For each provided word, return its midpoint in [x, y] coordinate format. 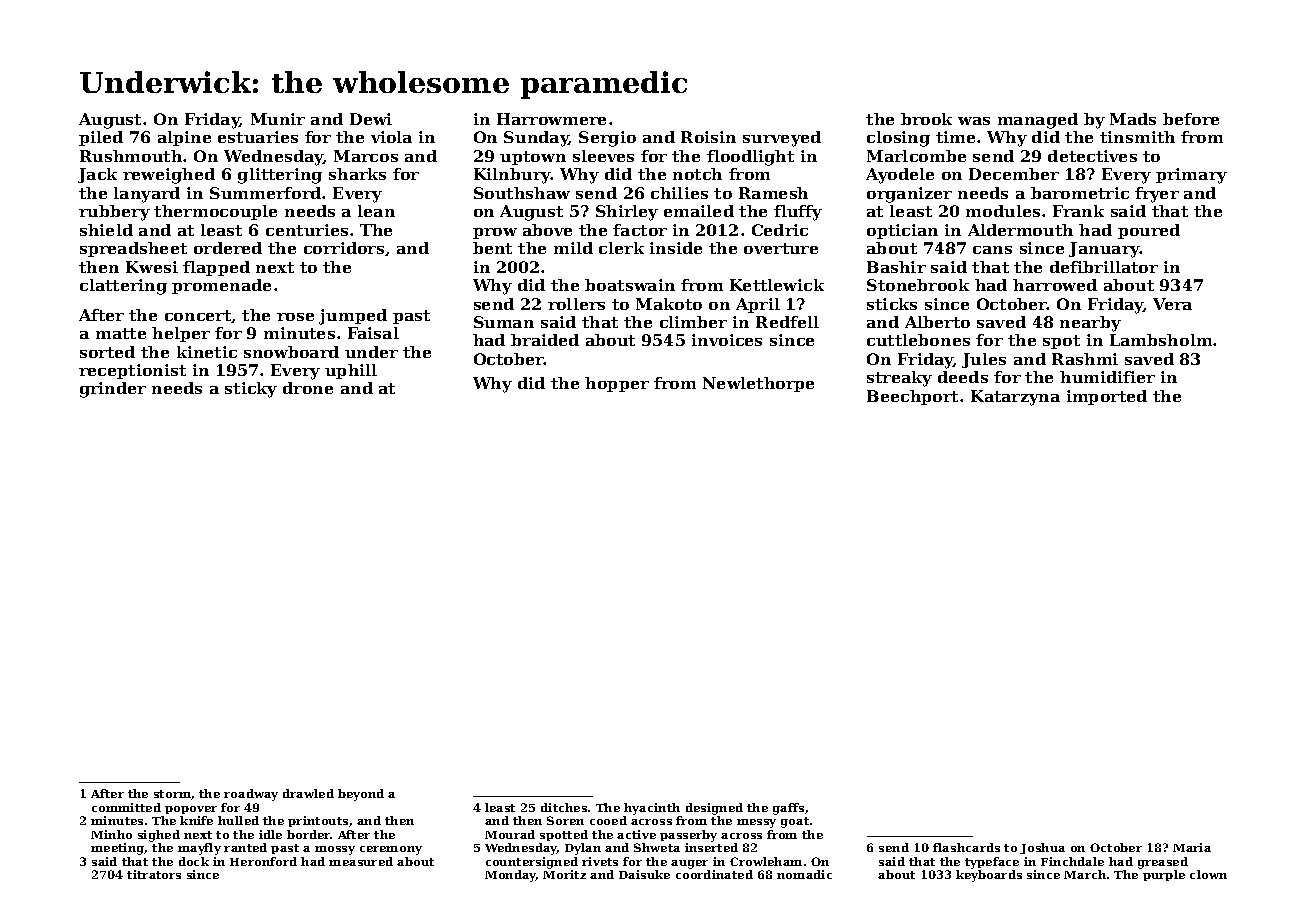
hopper [617, 384]
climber [693, 322]
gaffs [788, 809]
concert [198, 316]
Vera [1172, 304]
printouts [318, 821]
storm [172, 794]
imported [1107, 397]
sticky [251, 390]
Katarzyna [1015, 398]
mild [573, 248]
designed [714, 809]
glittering [280, 176]
